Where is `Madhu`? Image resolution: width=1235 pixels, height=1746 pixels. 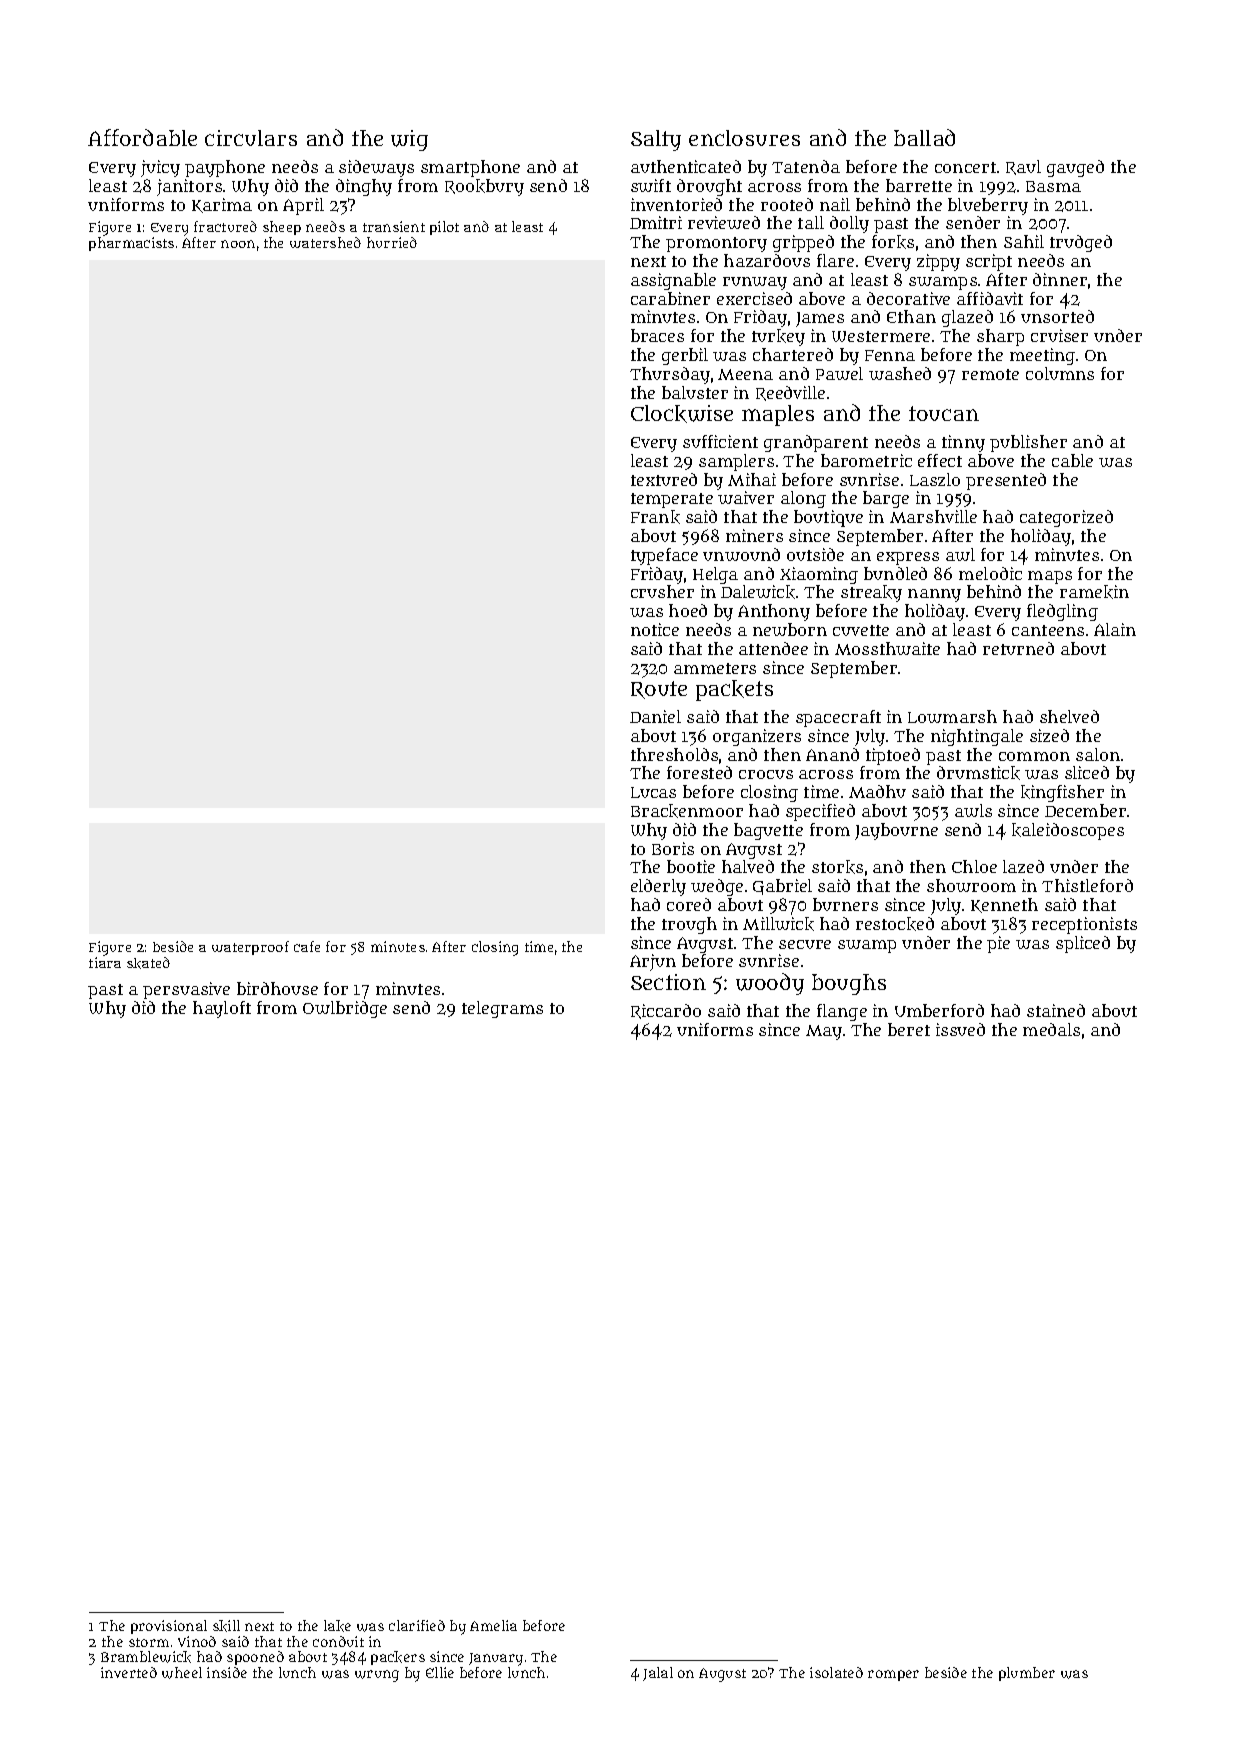
Madhu is located at coordinates (877, 791).
